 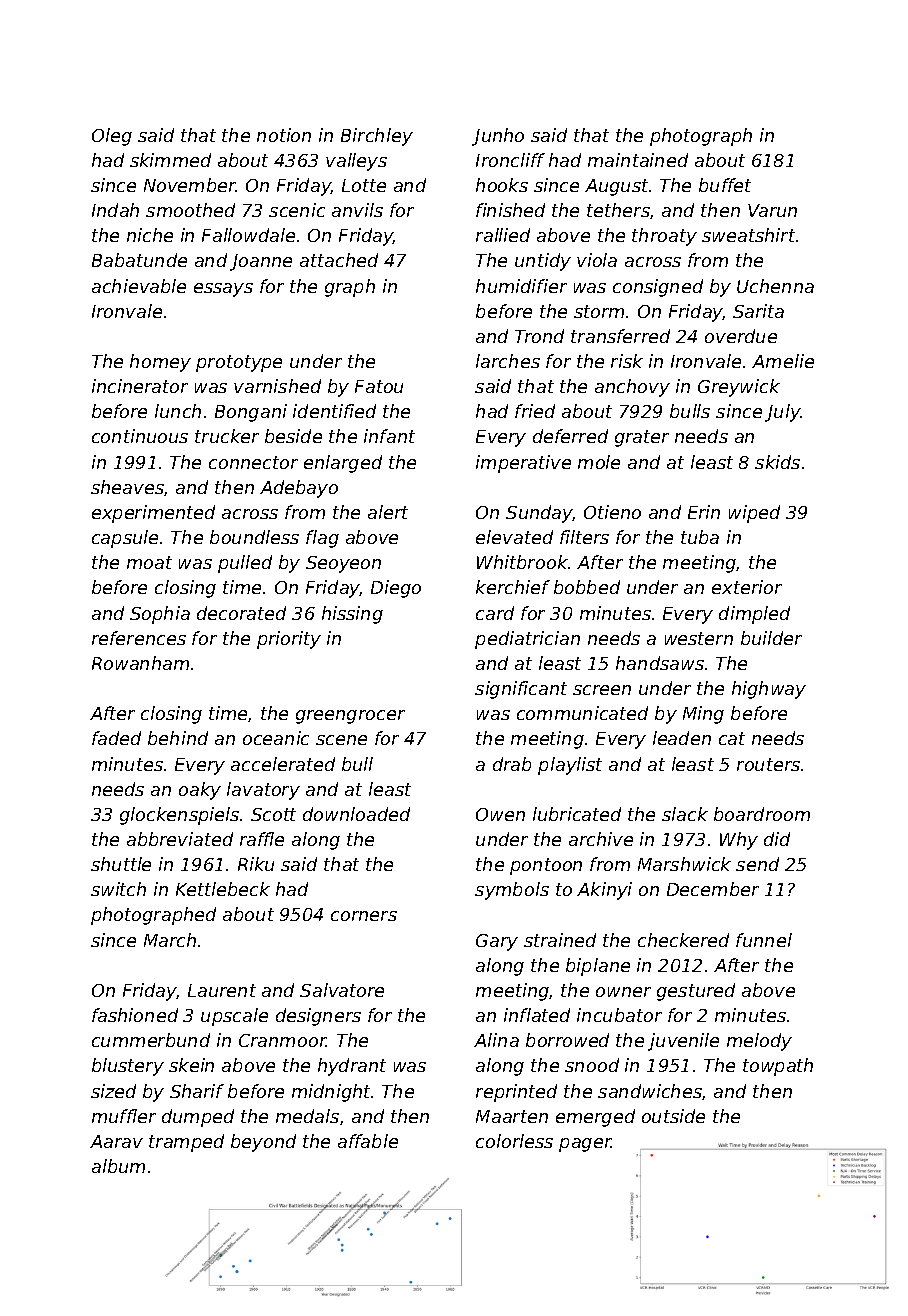 I want to click on routers, so click(x=768, y=764).
